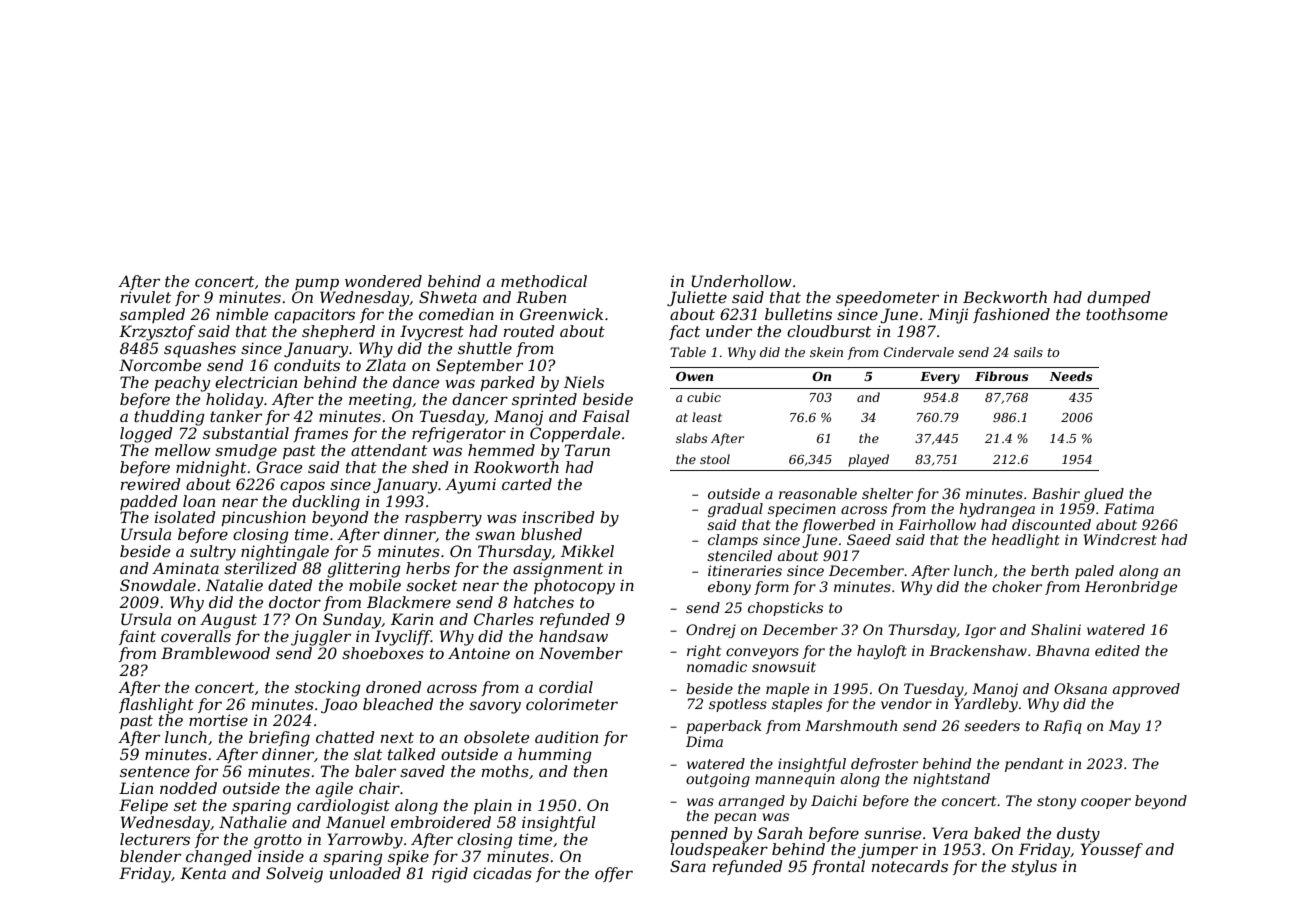 The height and width of the page is (924, 1308). What do you see at coordinates (818, 493) in the page?
I see `reasonable` at bounding box center [818, 493].
